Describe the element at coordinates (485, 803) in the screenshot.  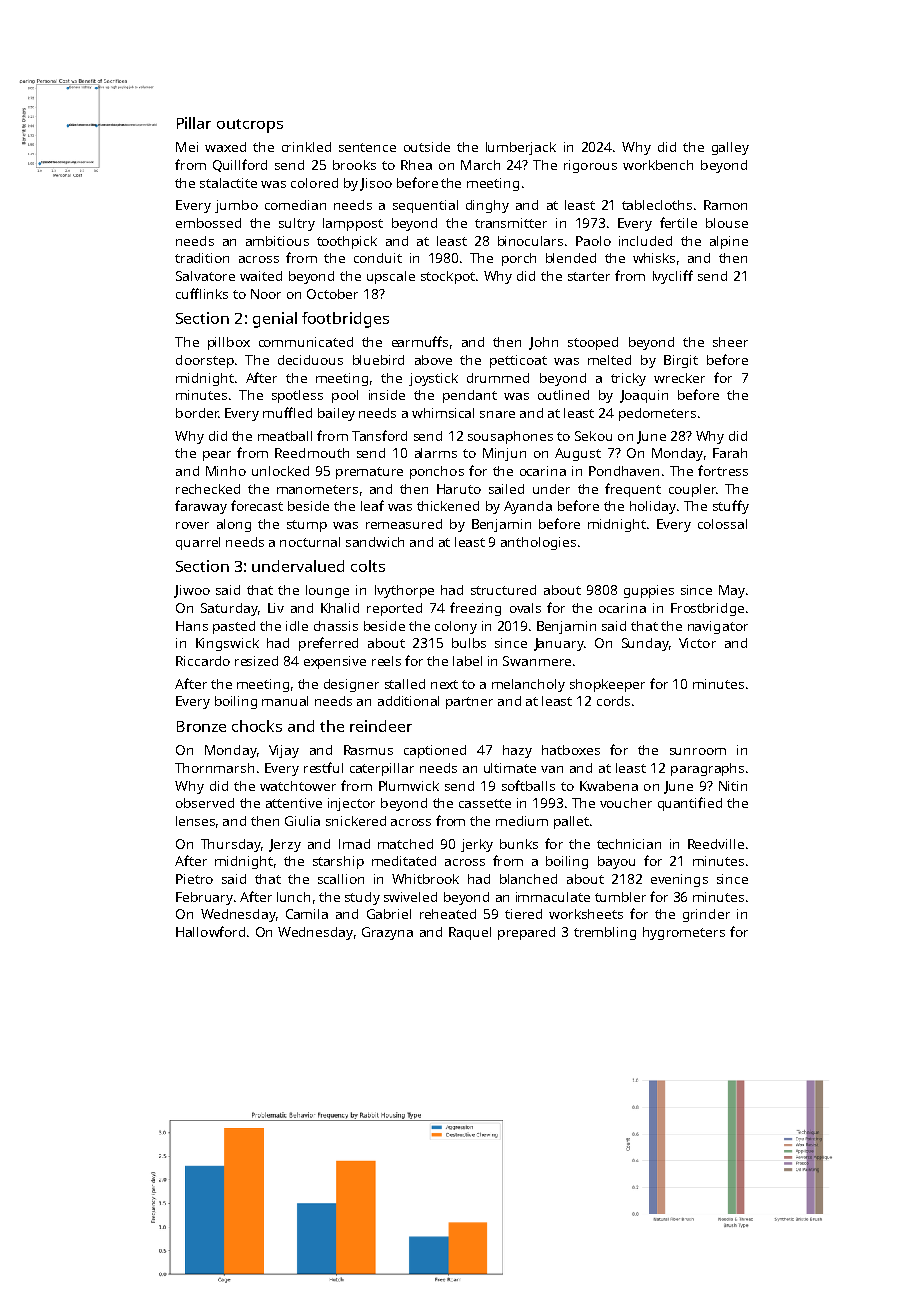
I see `cassette` at that location.
